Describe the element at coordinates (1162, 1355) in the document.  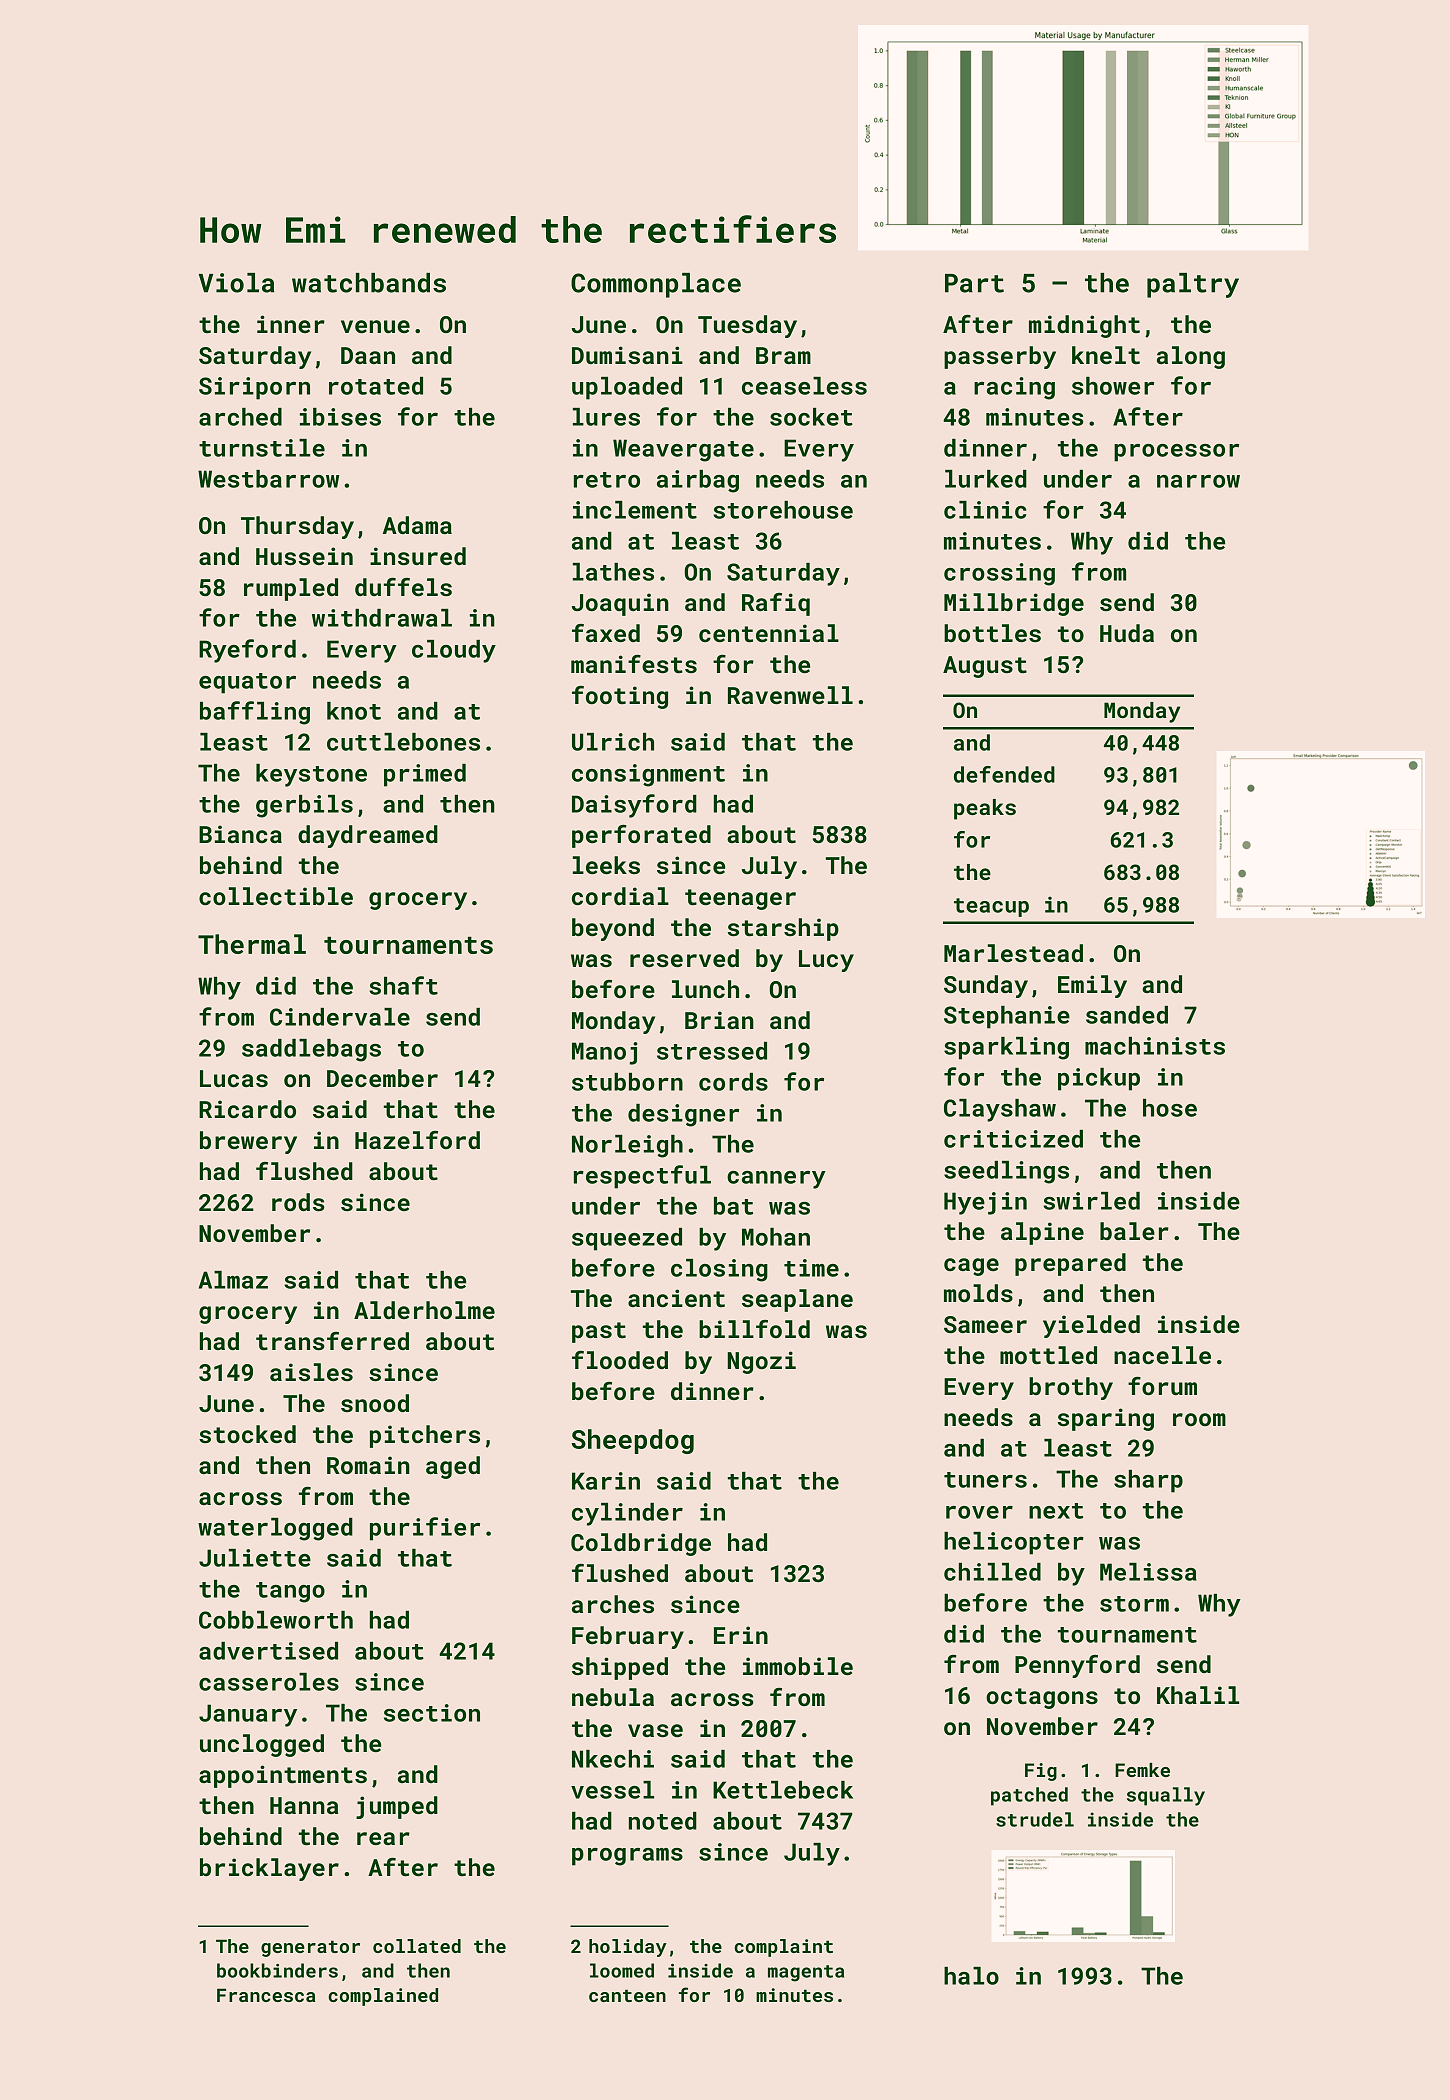
I see `nacelle` at that location.
